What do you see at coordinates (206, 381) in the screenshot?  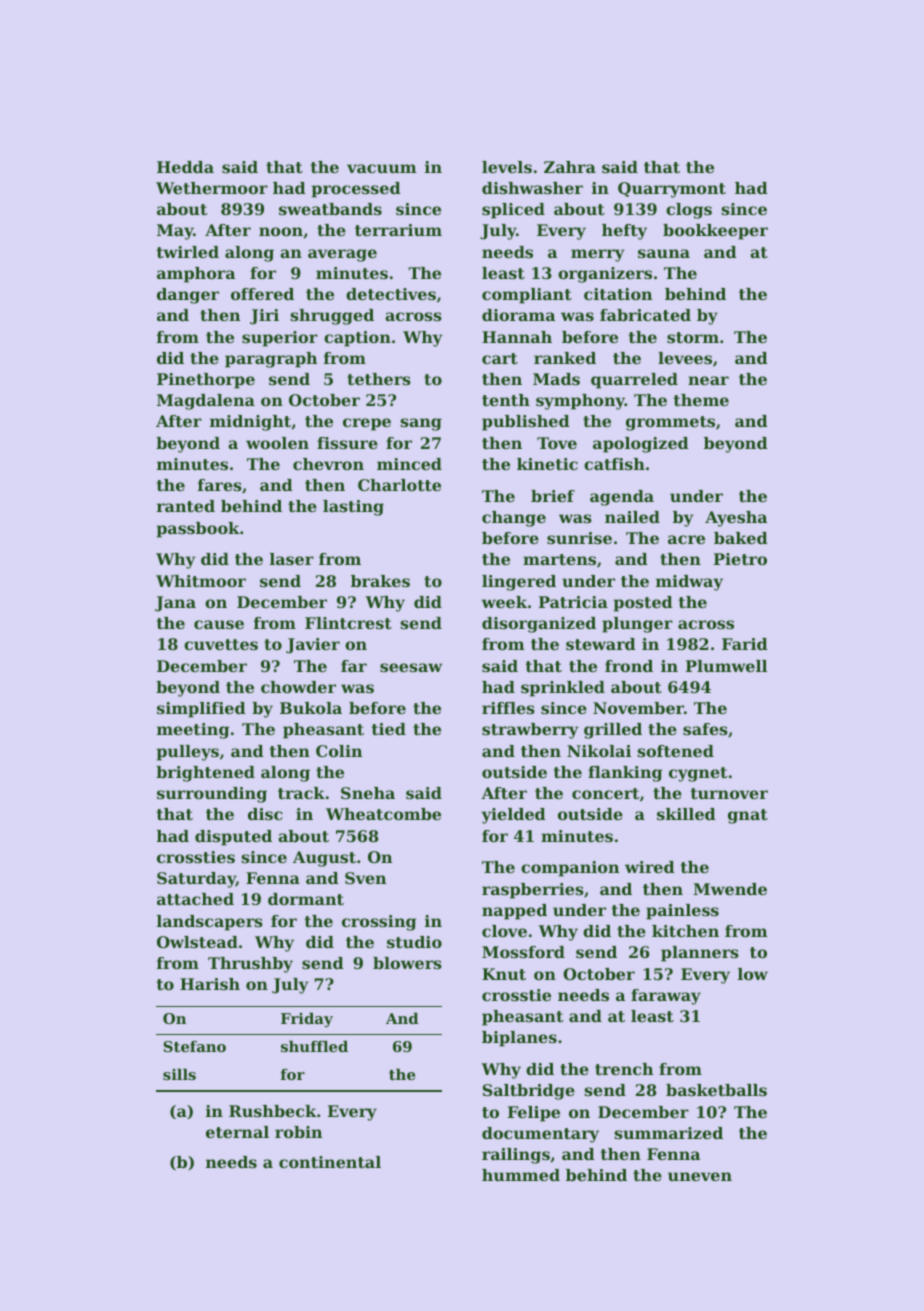 I see `Pinethorpe` at bounding box center [206, 381].
